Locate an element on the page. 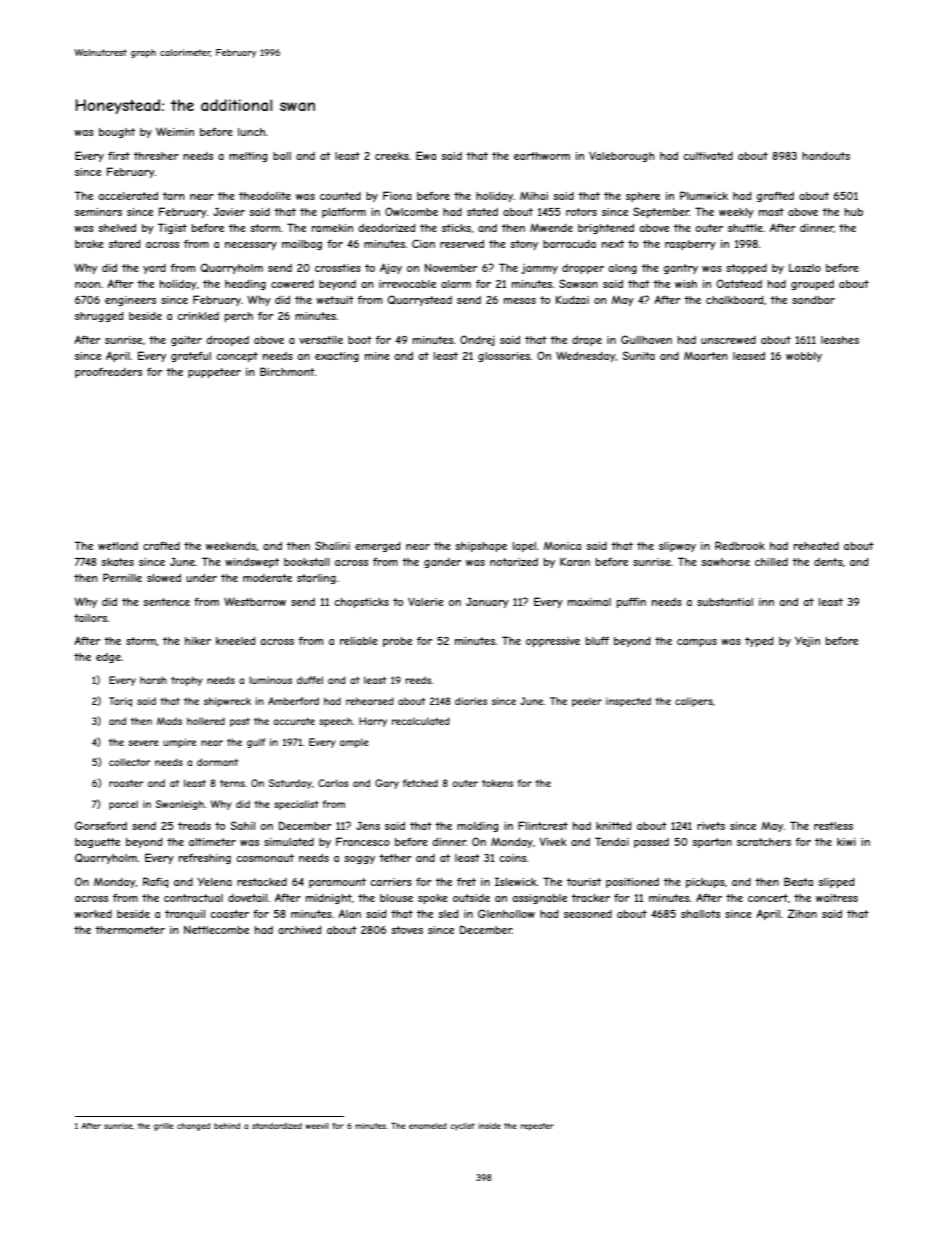  mine is located at coordinates (377, 356).
